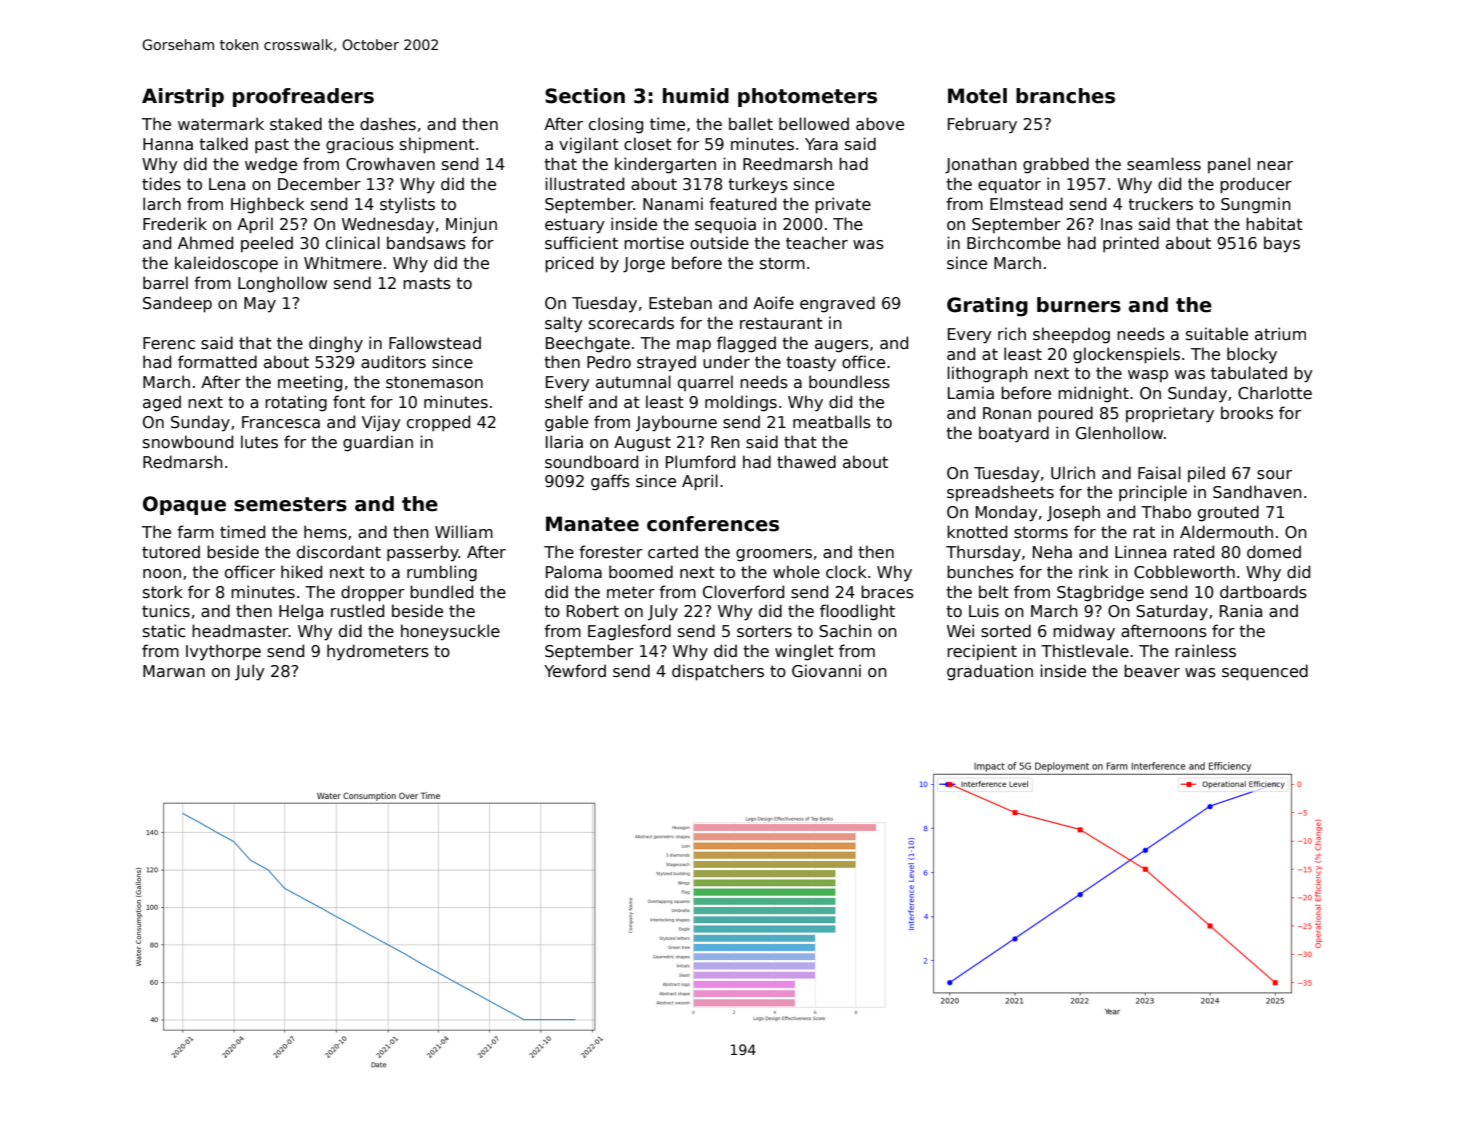 Image resolution: width=1459 pixels, height=1128 pixels. What do you see at coordinates (310, 383) in the screenshot?
I see `meeting` at bounding box center [310, 383].
